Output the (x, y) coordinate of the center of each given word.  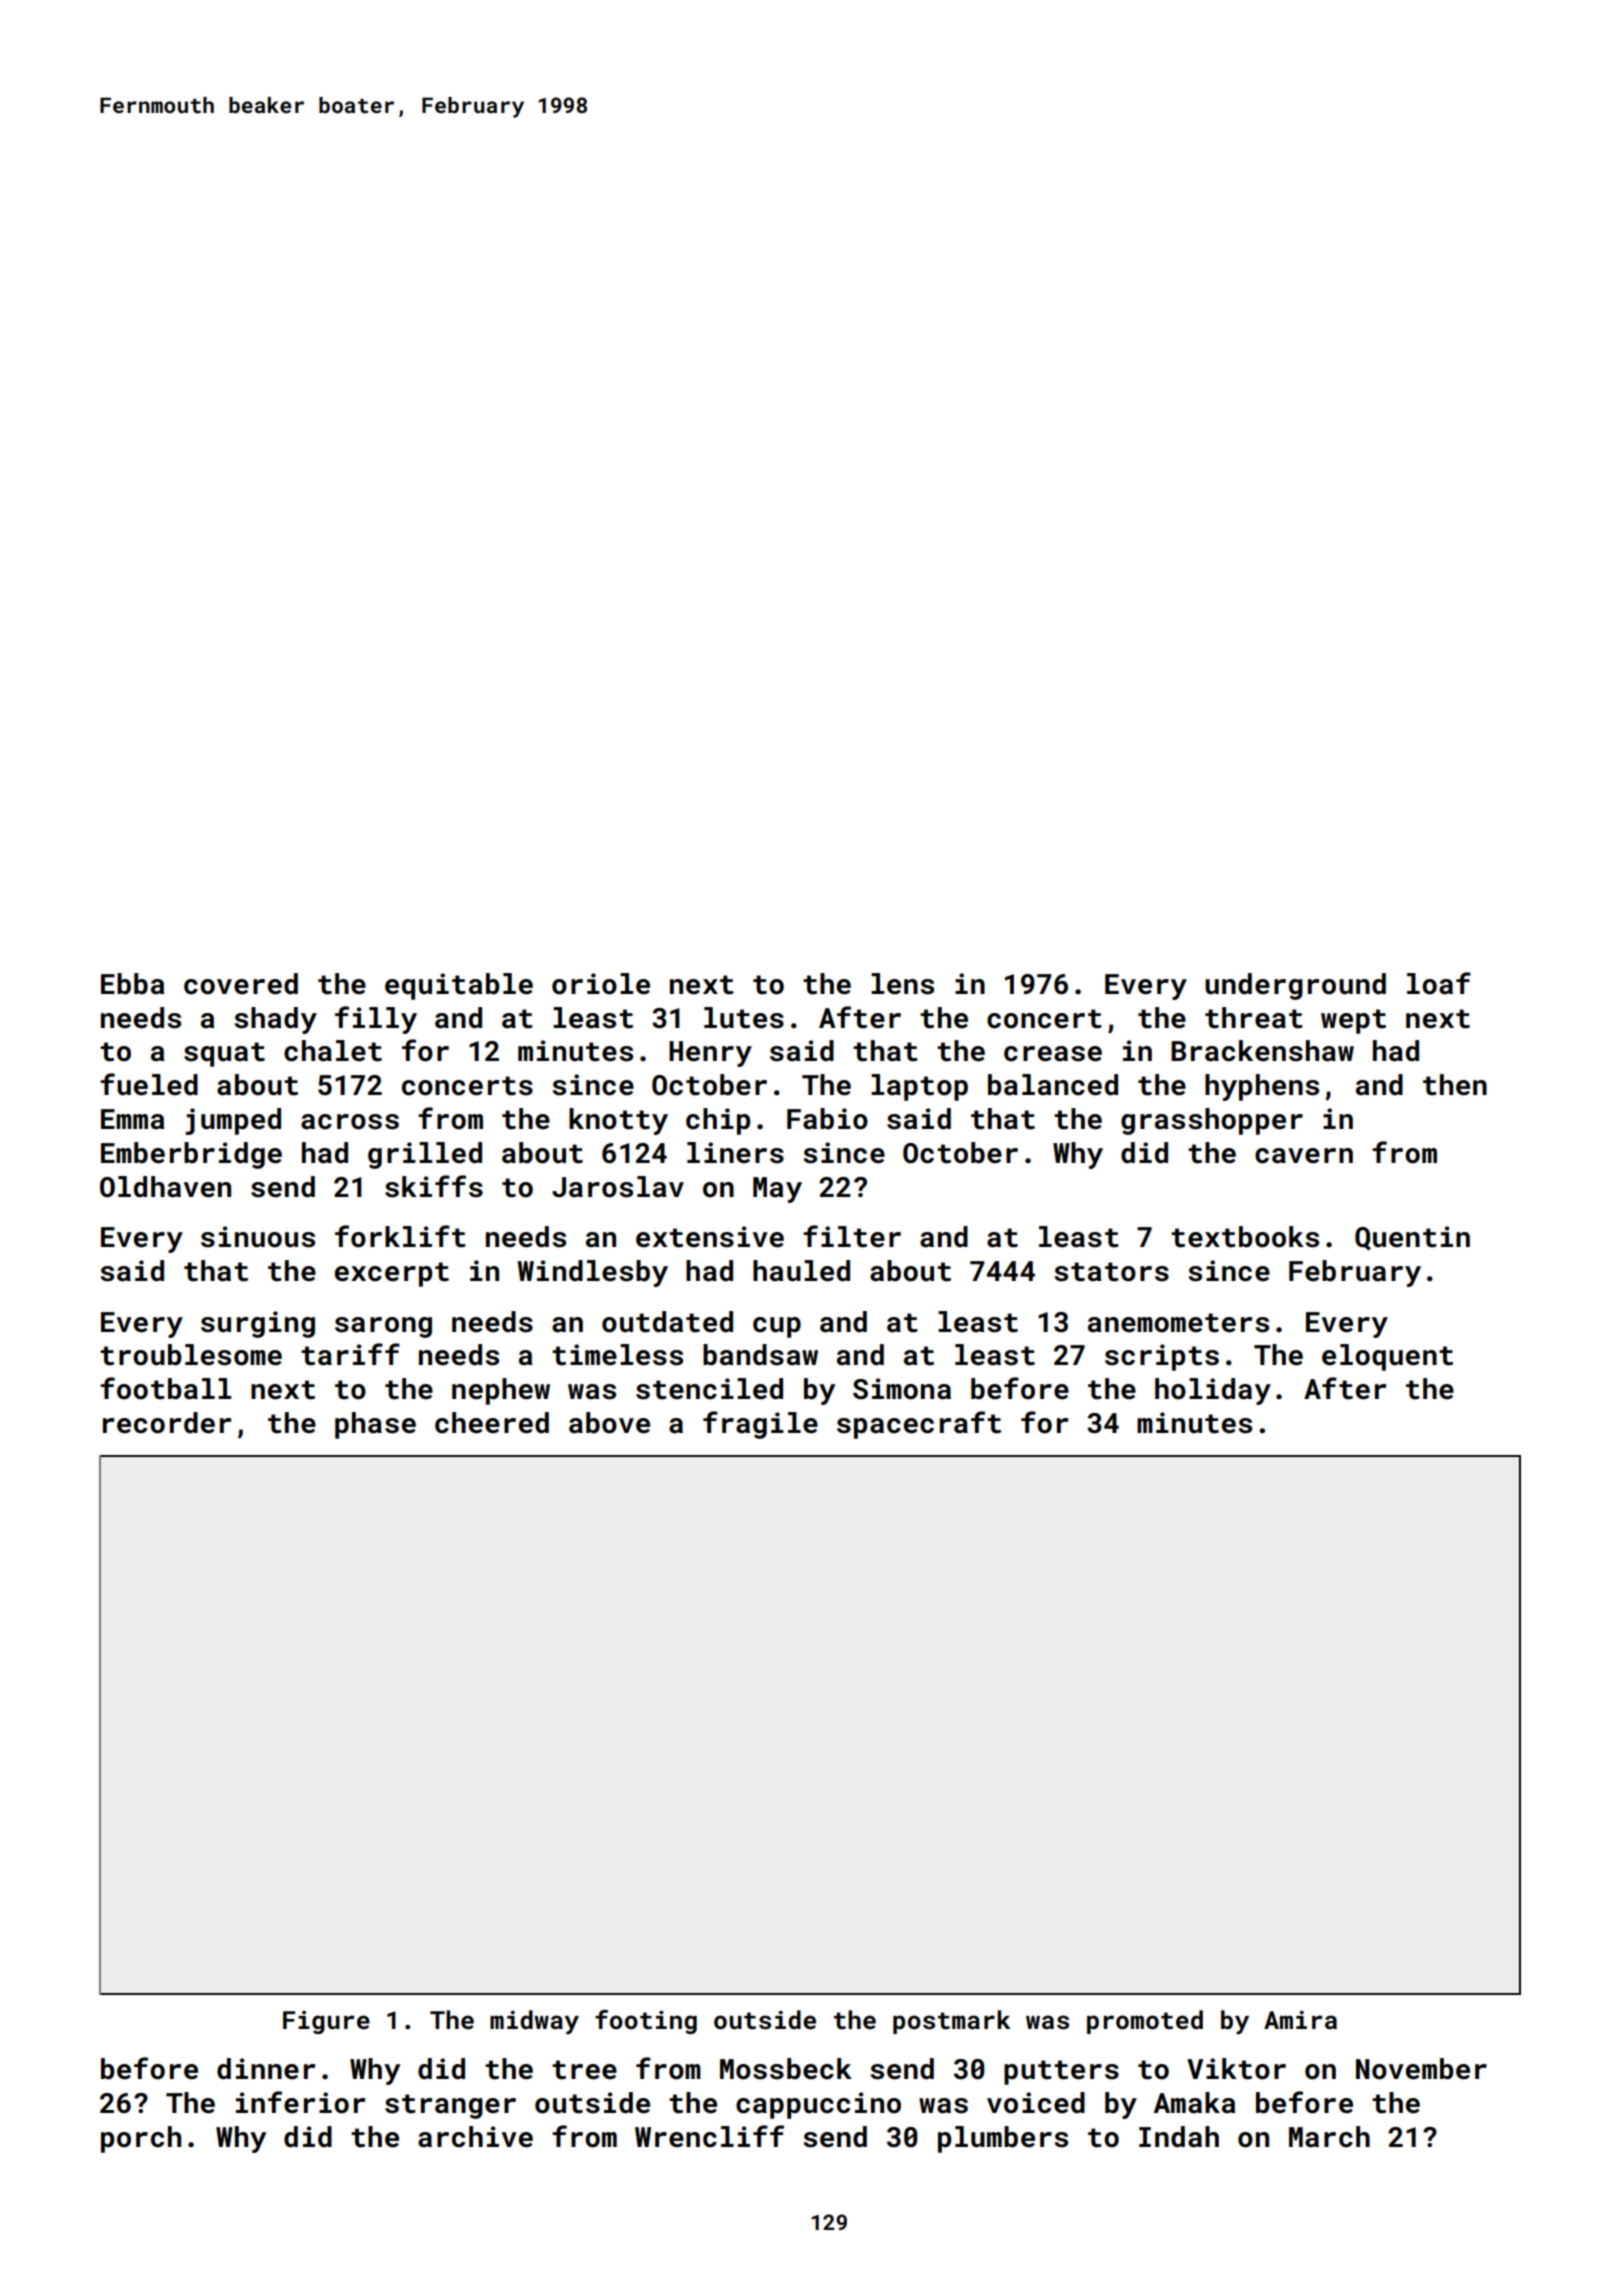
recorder (167, 1423)
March (1329, 2137)
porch (141, 2139)
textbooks (1245, 1237)
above (609, 1423)
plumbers (1003, 2139)
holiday (1213, 1391)
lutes (744, 1018)
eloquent (1387, 1357)
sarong (383, 1327)
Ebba (133, 984)
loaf (1439, 983)
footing (646, 2022)
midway (534, 2022)
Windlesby (592, 1273)
